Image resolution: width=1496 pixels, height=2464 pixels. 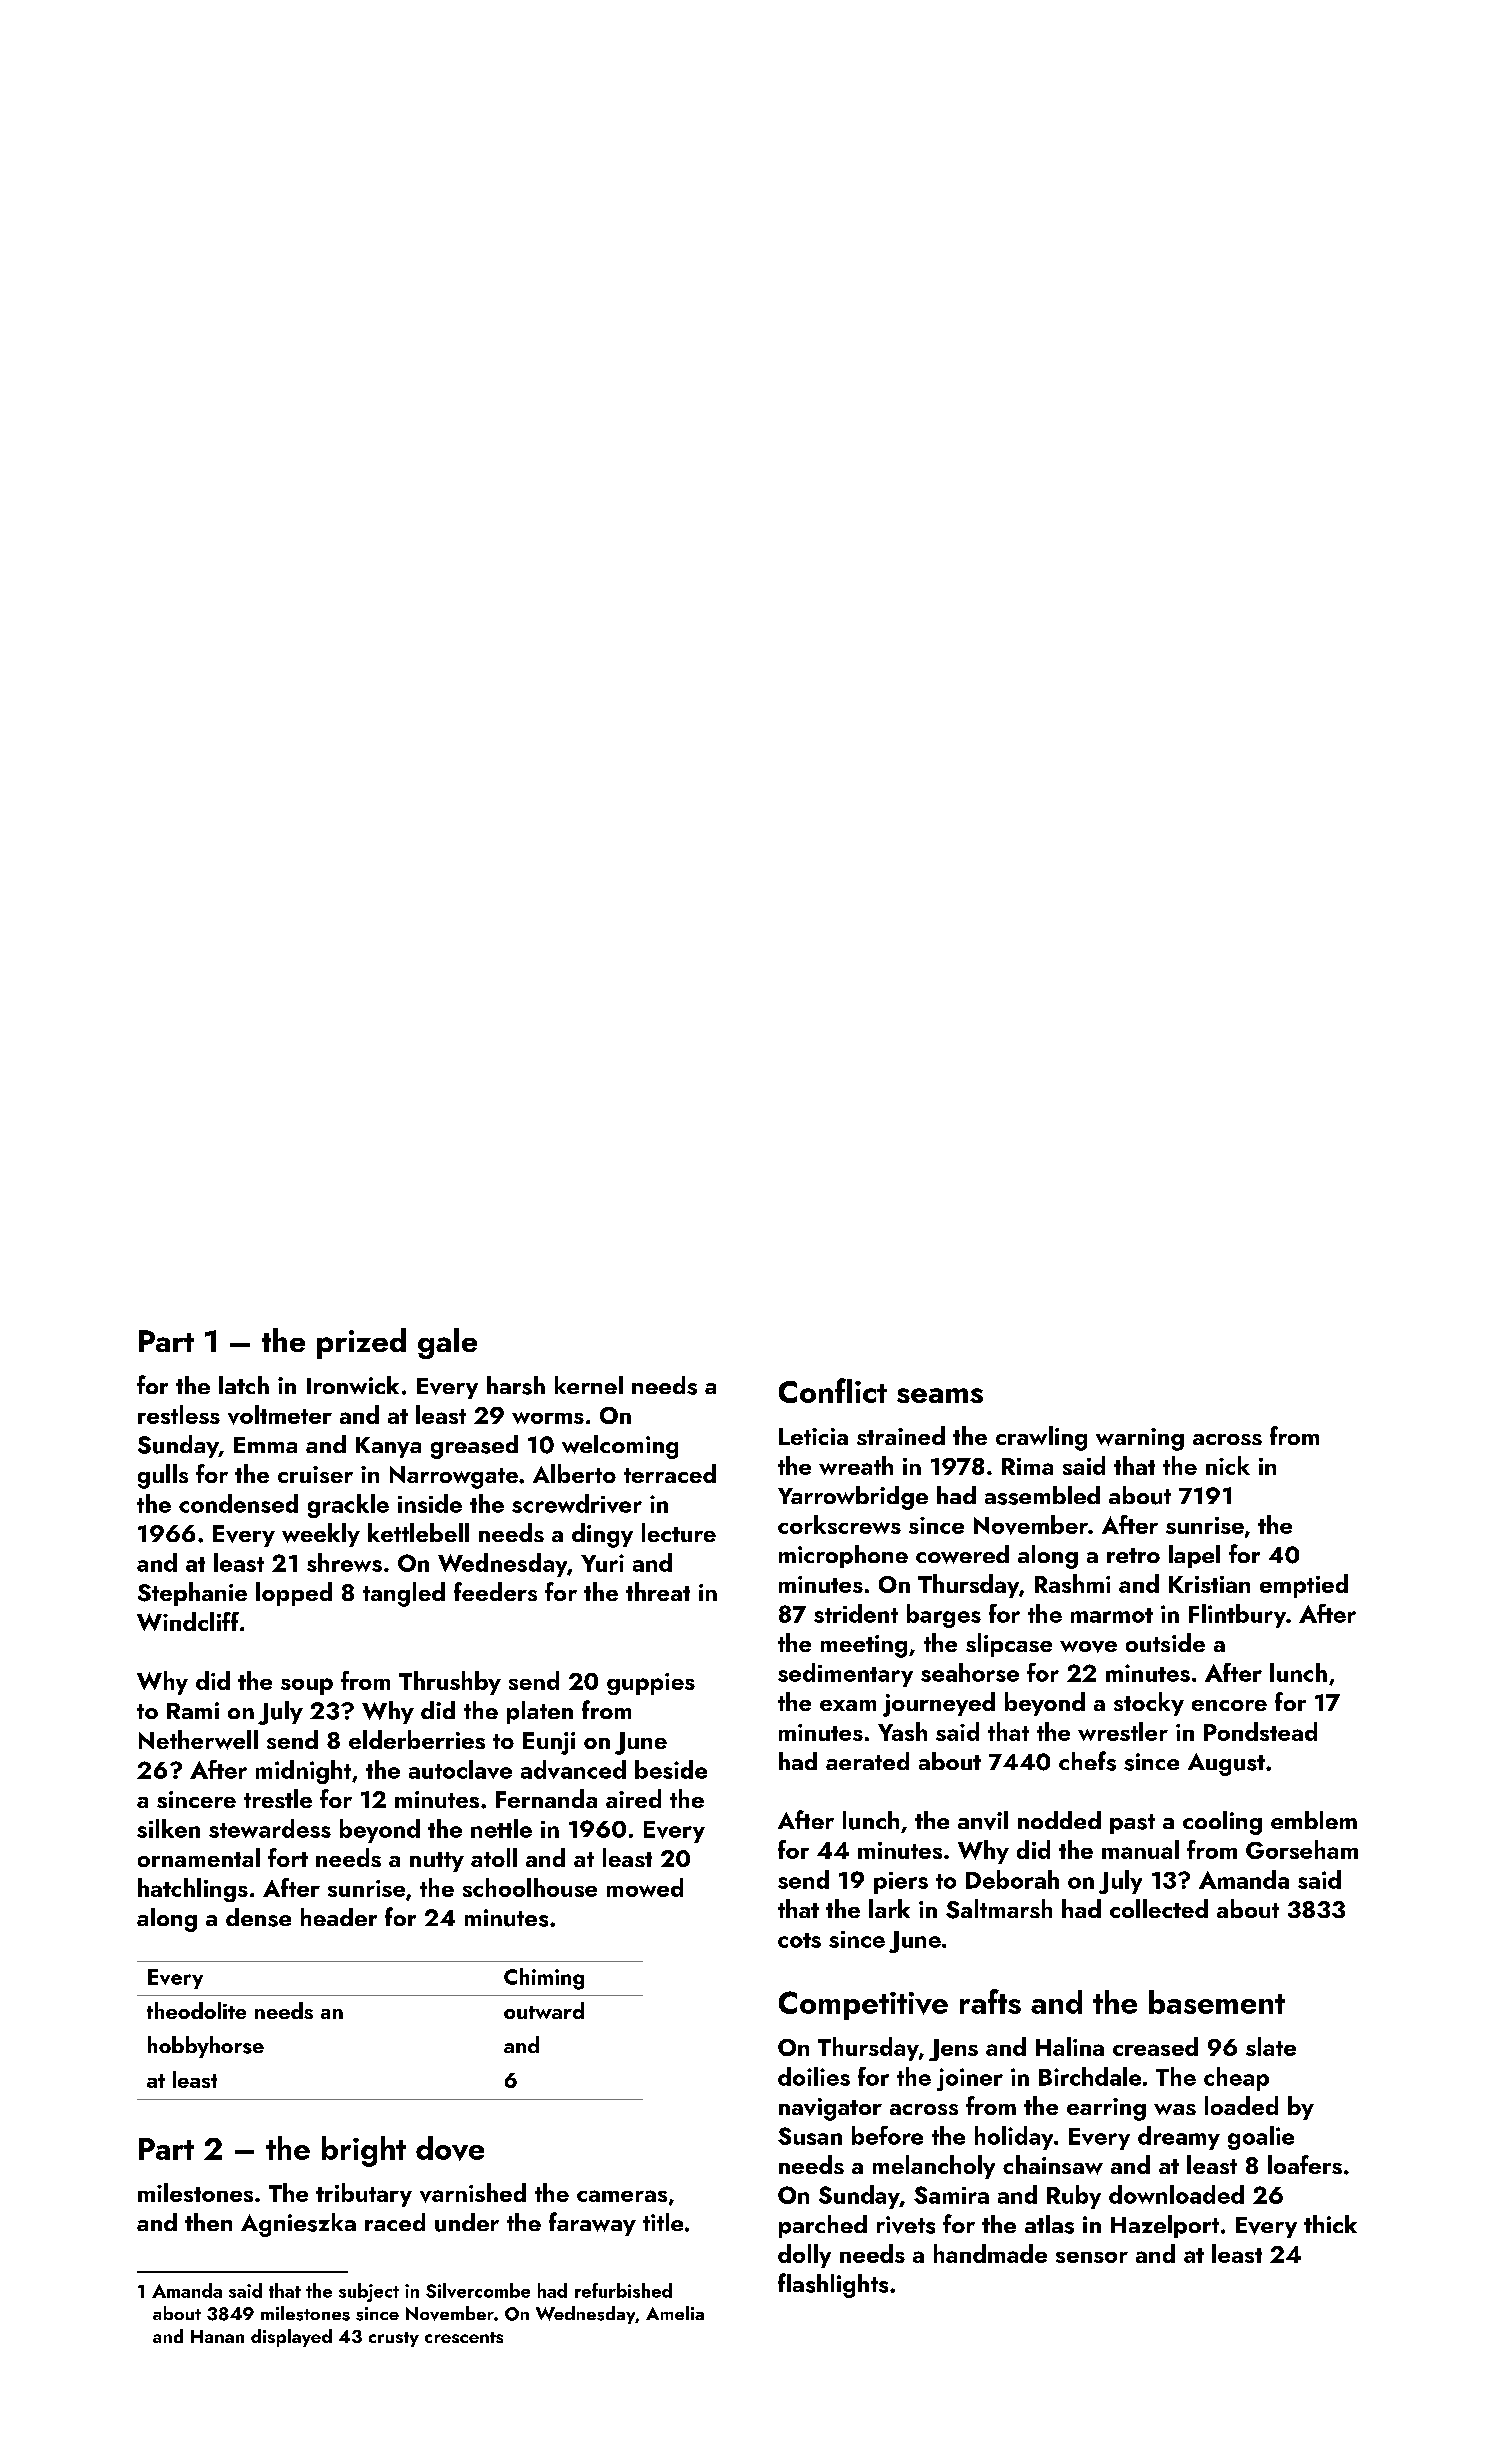 I want to click on tributary, so click(x=364, y=2195).
